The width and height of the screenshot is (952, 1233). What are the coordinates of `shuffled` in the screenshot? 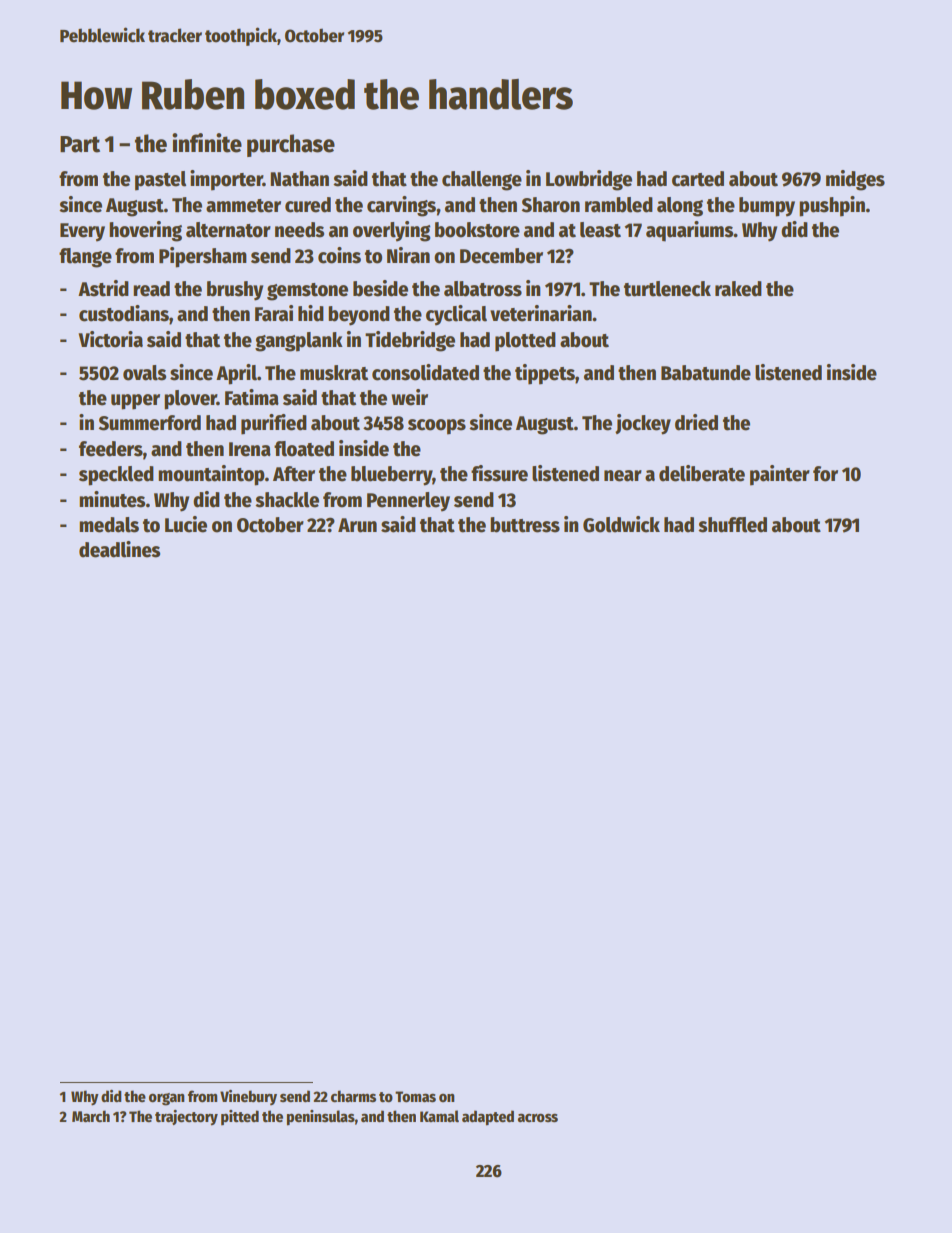 It's located at (732, 525).
